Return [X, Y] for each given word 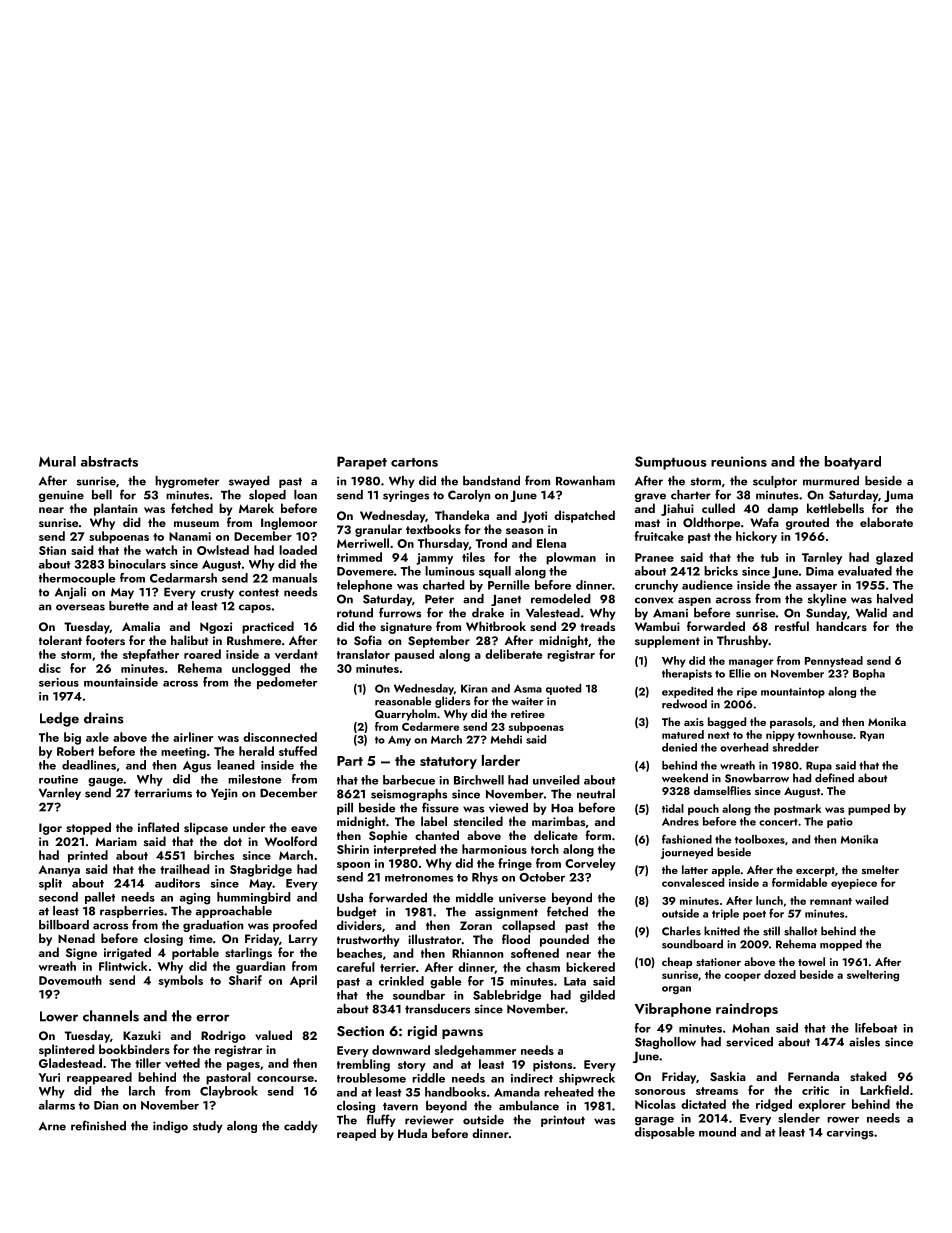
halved [895, 599]
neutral [596, 794]
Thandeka [462, 515]
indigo [170, 1127]
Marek [256, 508]
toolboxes [760, 839]
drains [104, 718]
